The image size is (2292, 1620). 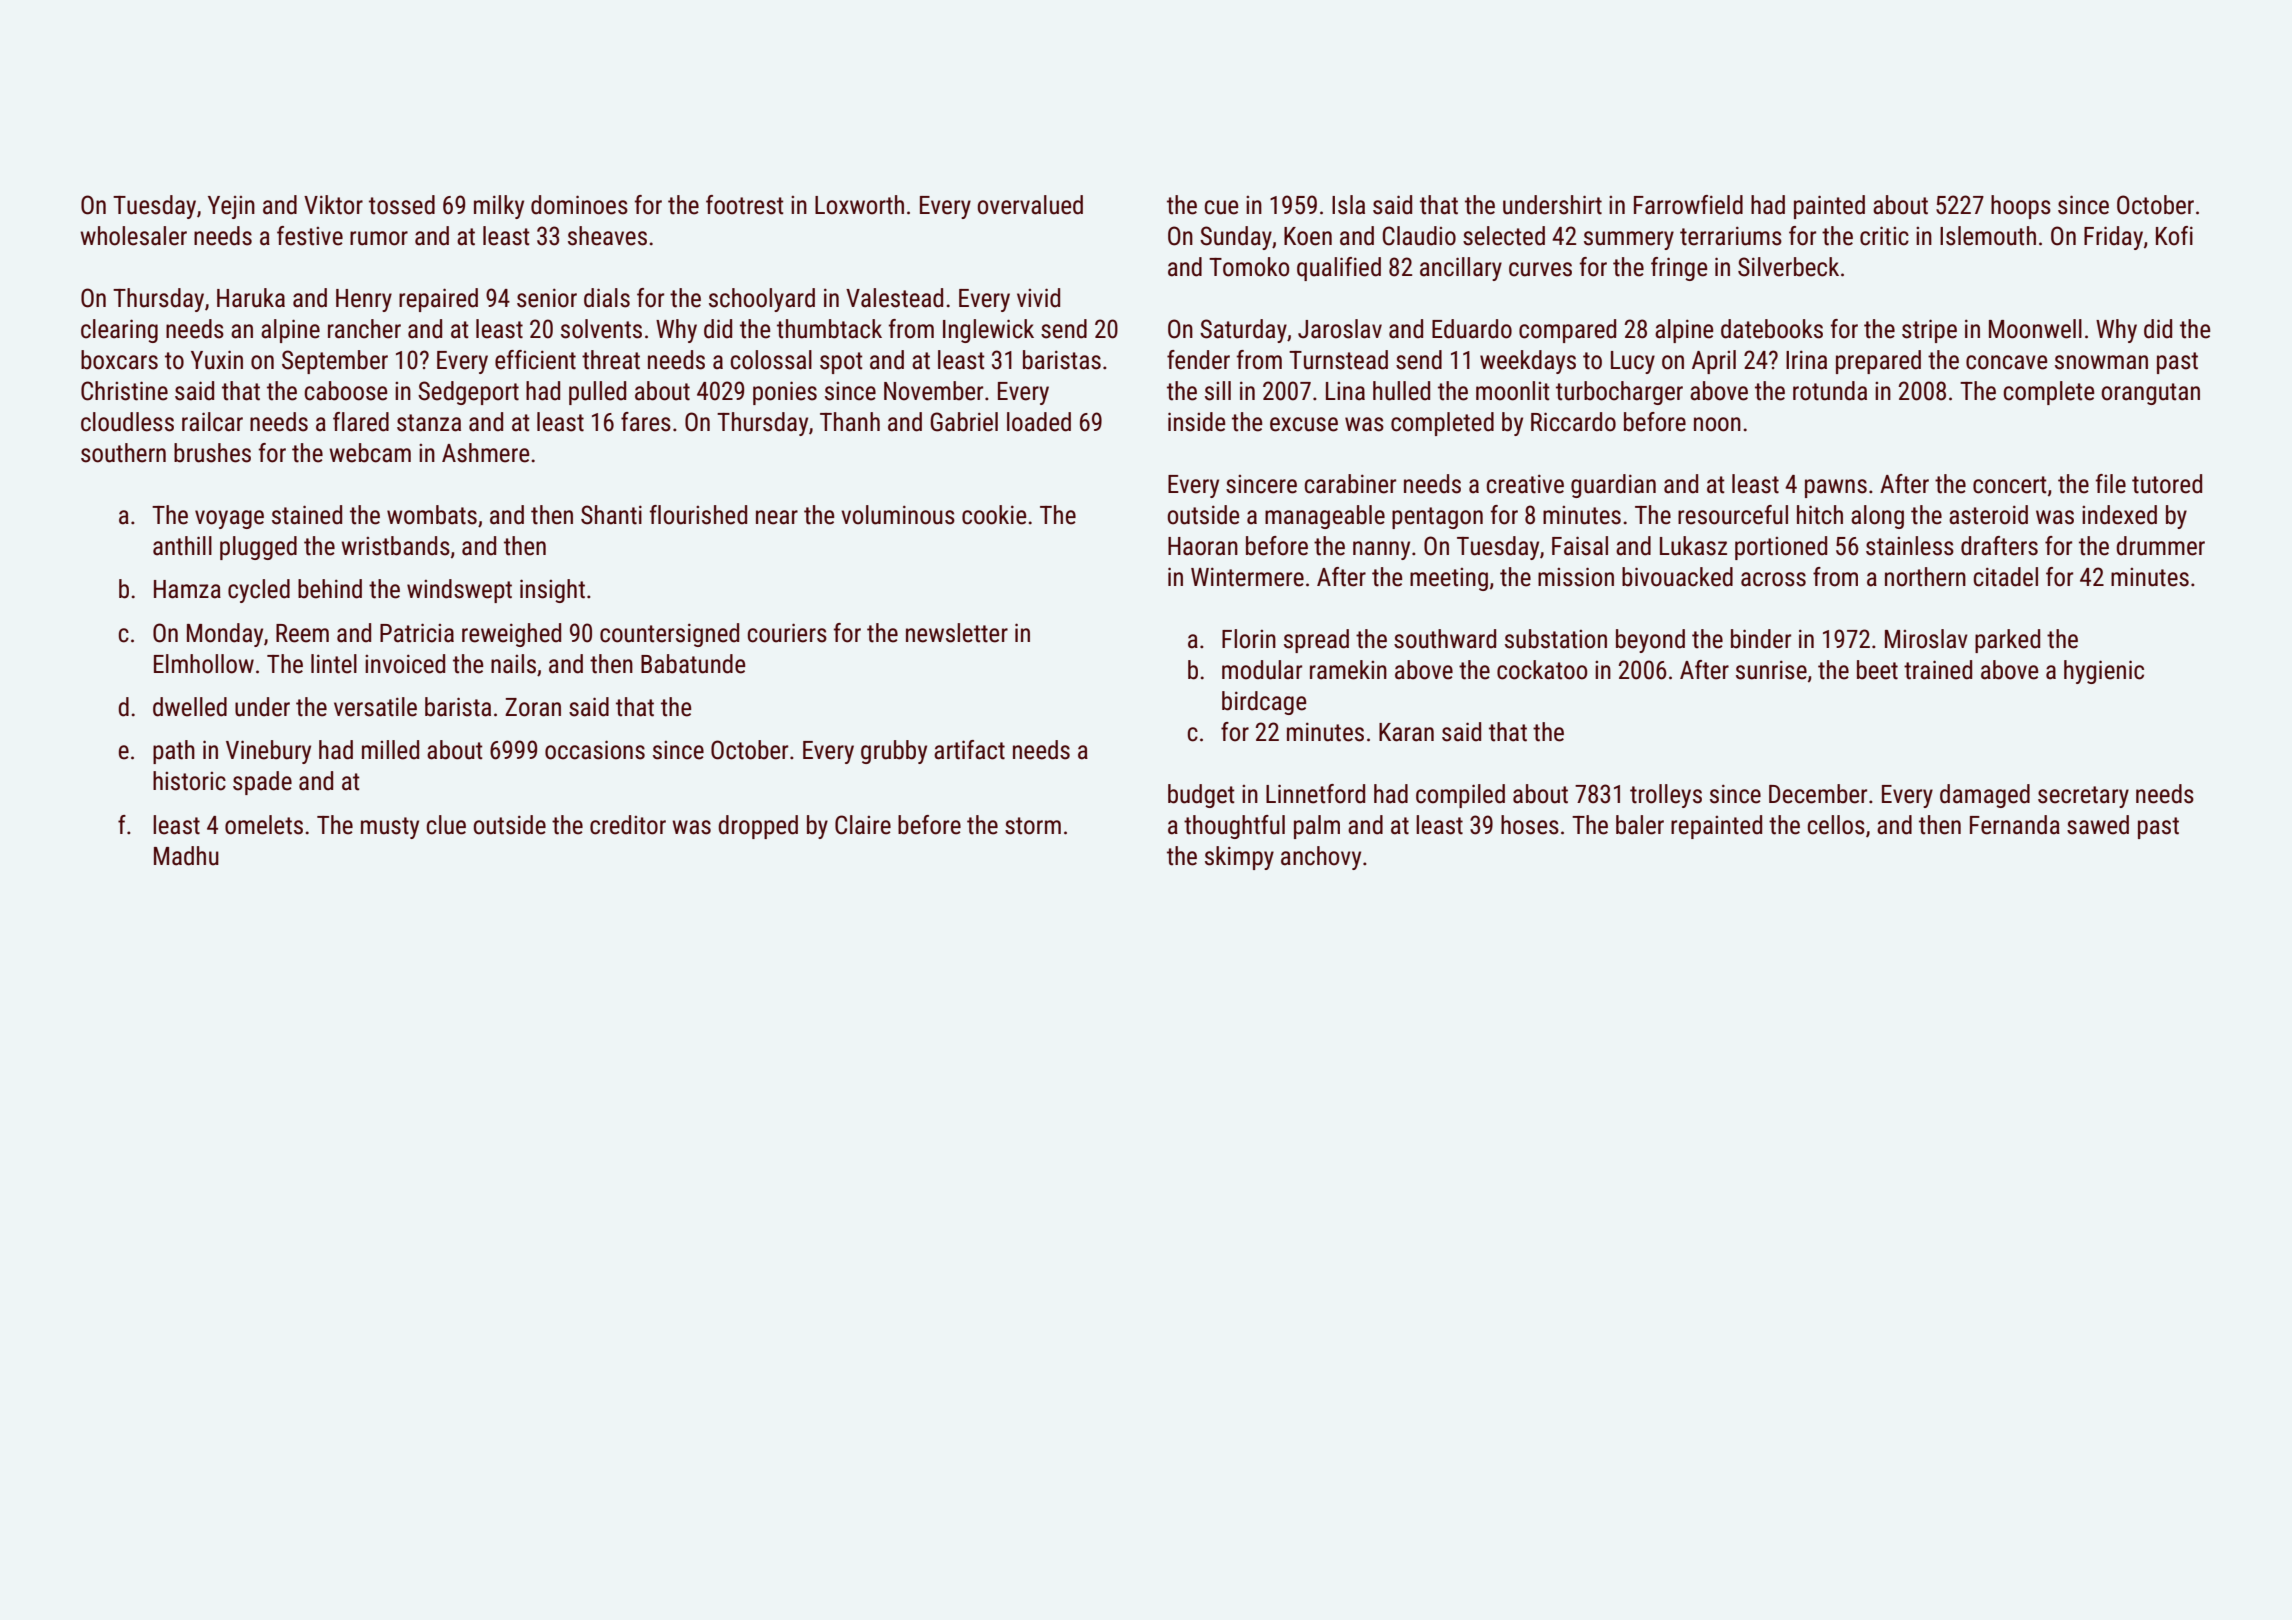 What do you see at coordinates (1688, 205) in the screenshot?
I see `Farrowfield` at bounding box center [1688, 205].
